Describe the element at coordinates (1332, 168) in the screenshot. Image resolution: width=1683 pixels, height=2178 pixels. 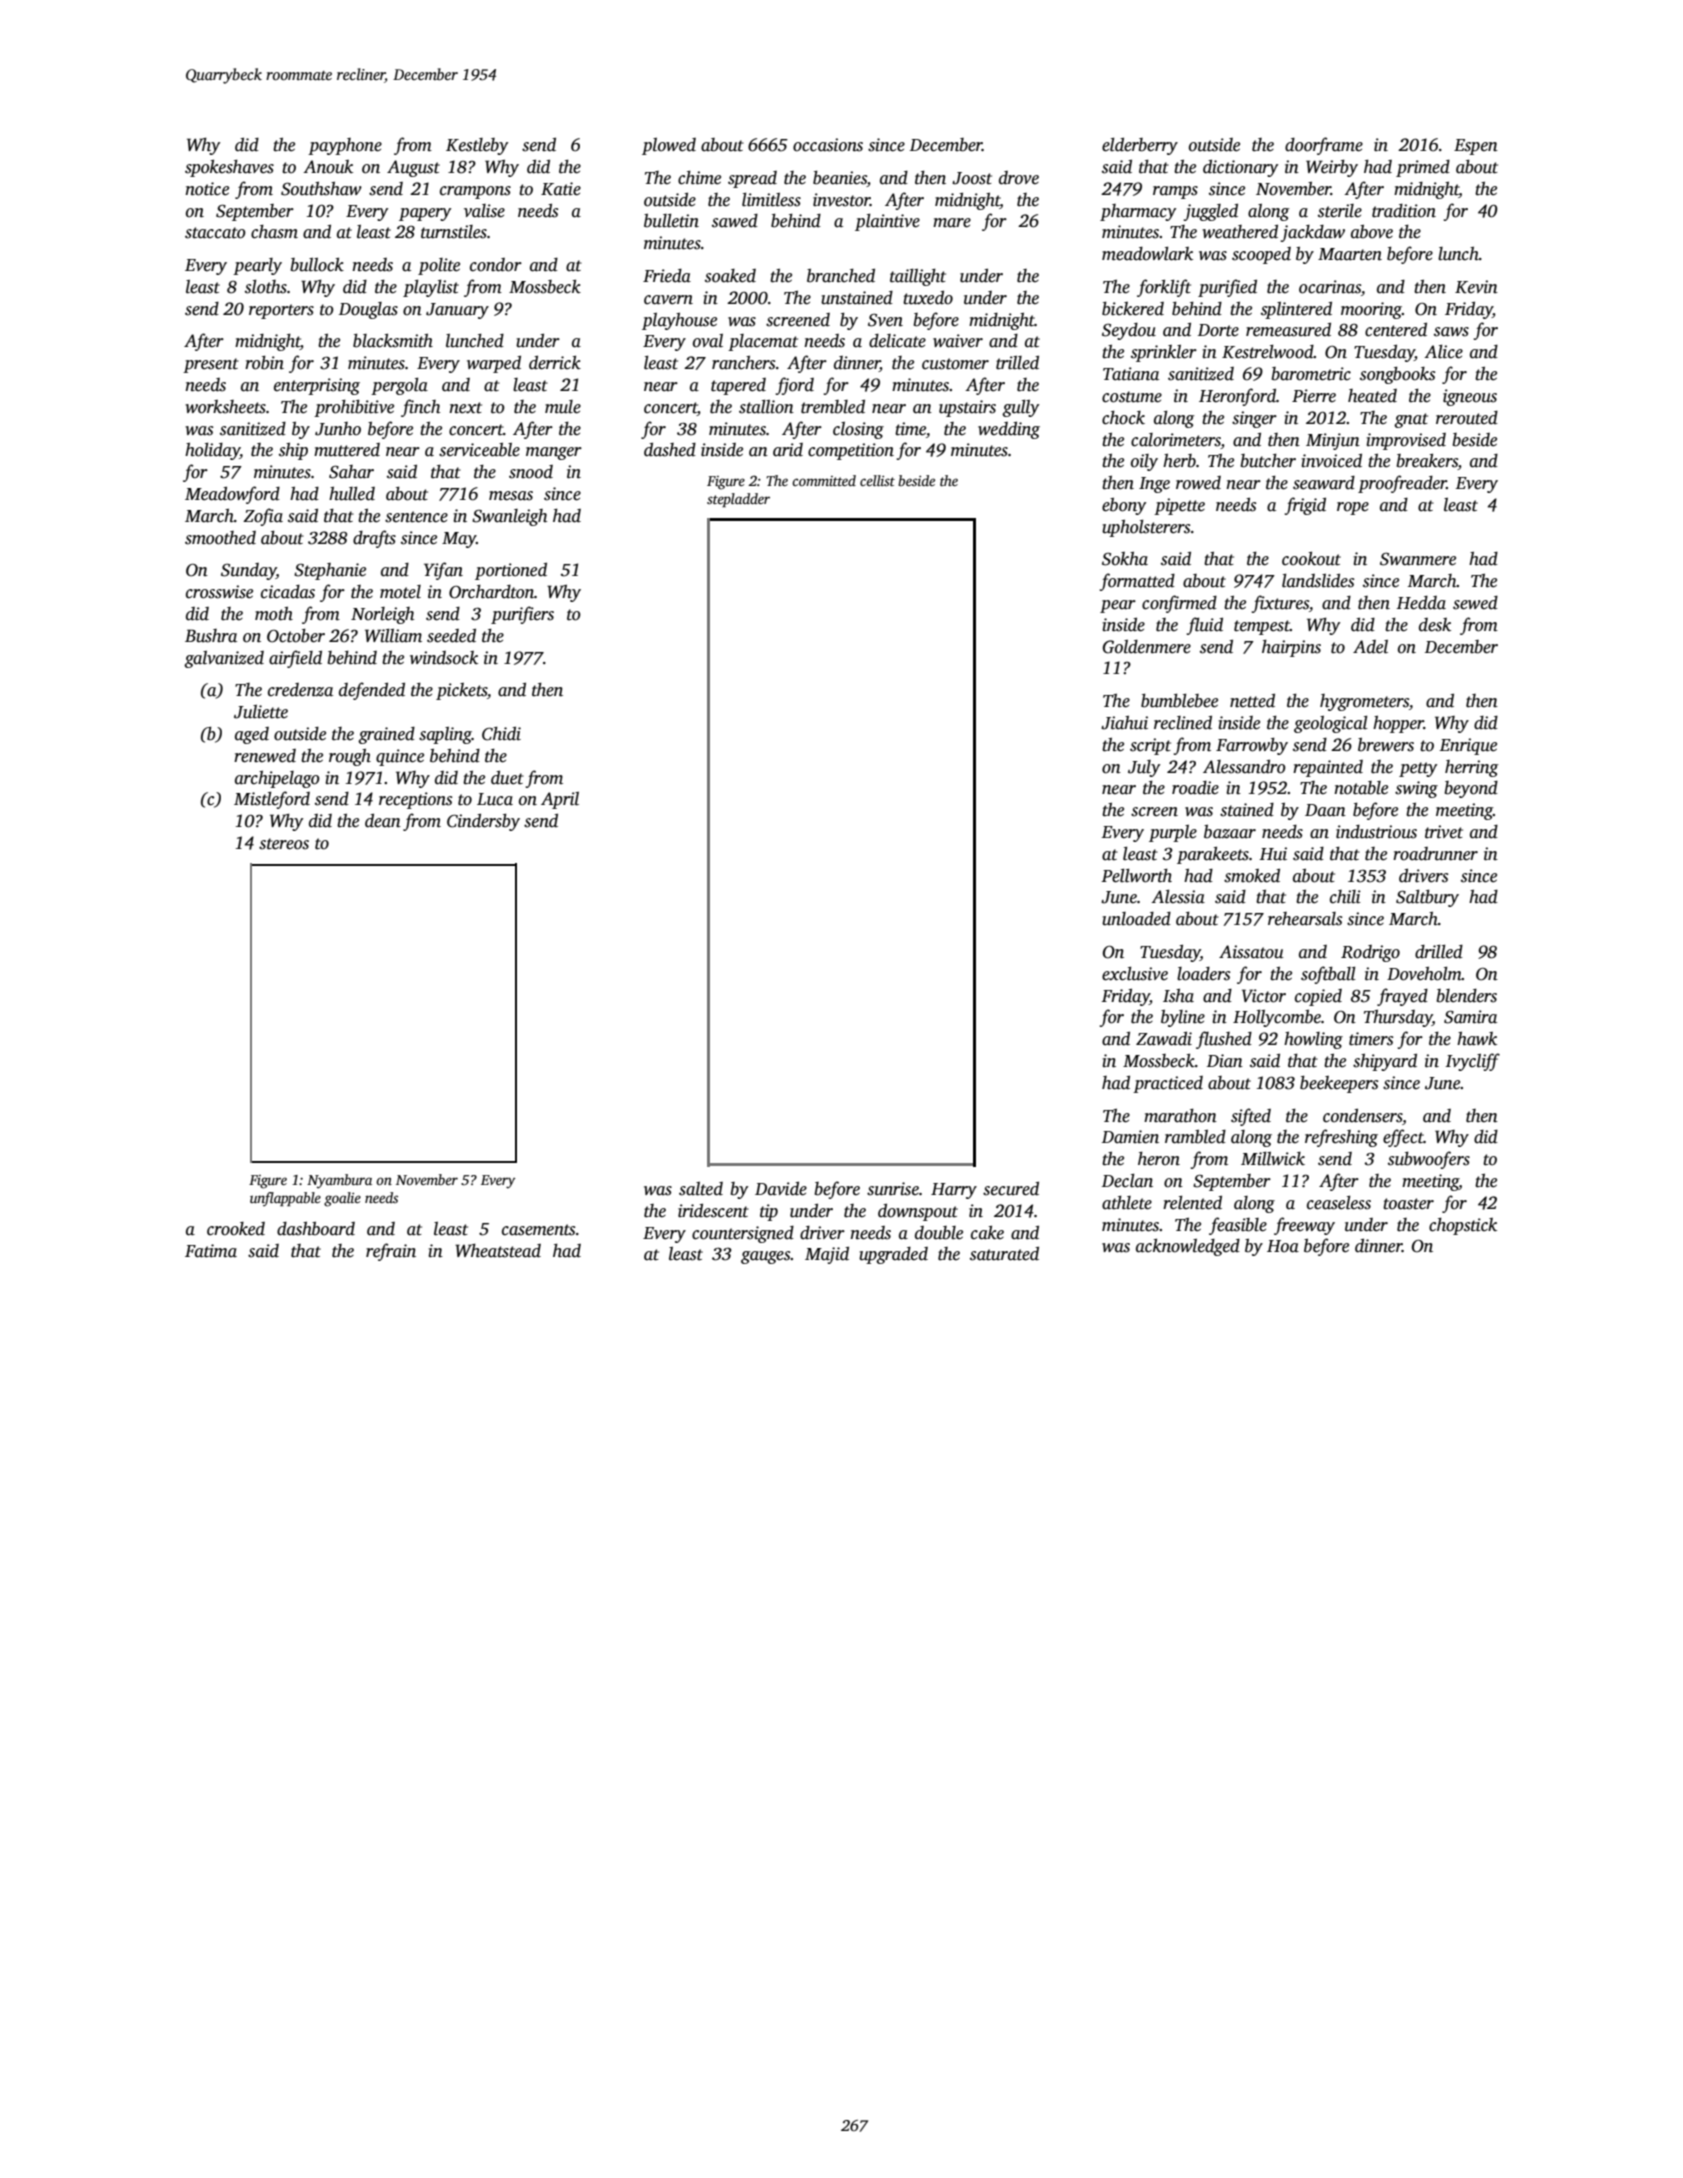
I see `Weirby` at that location.
